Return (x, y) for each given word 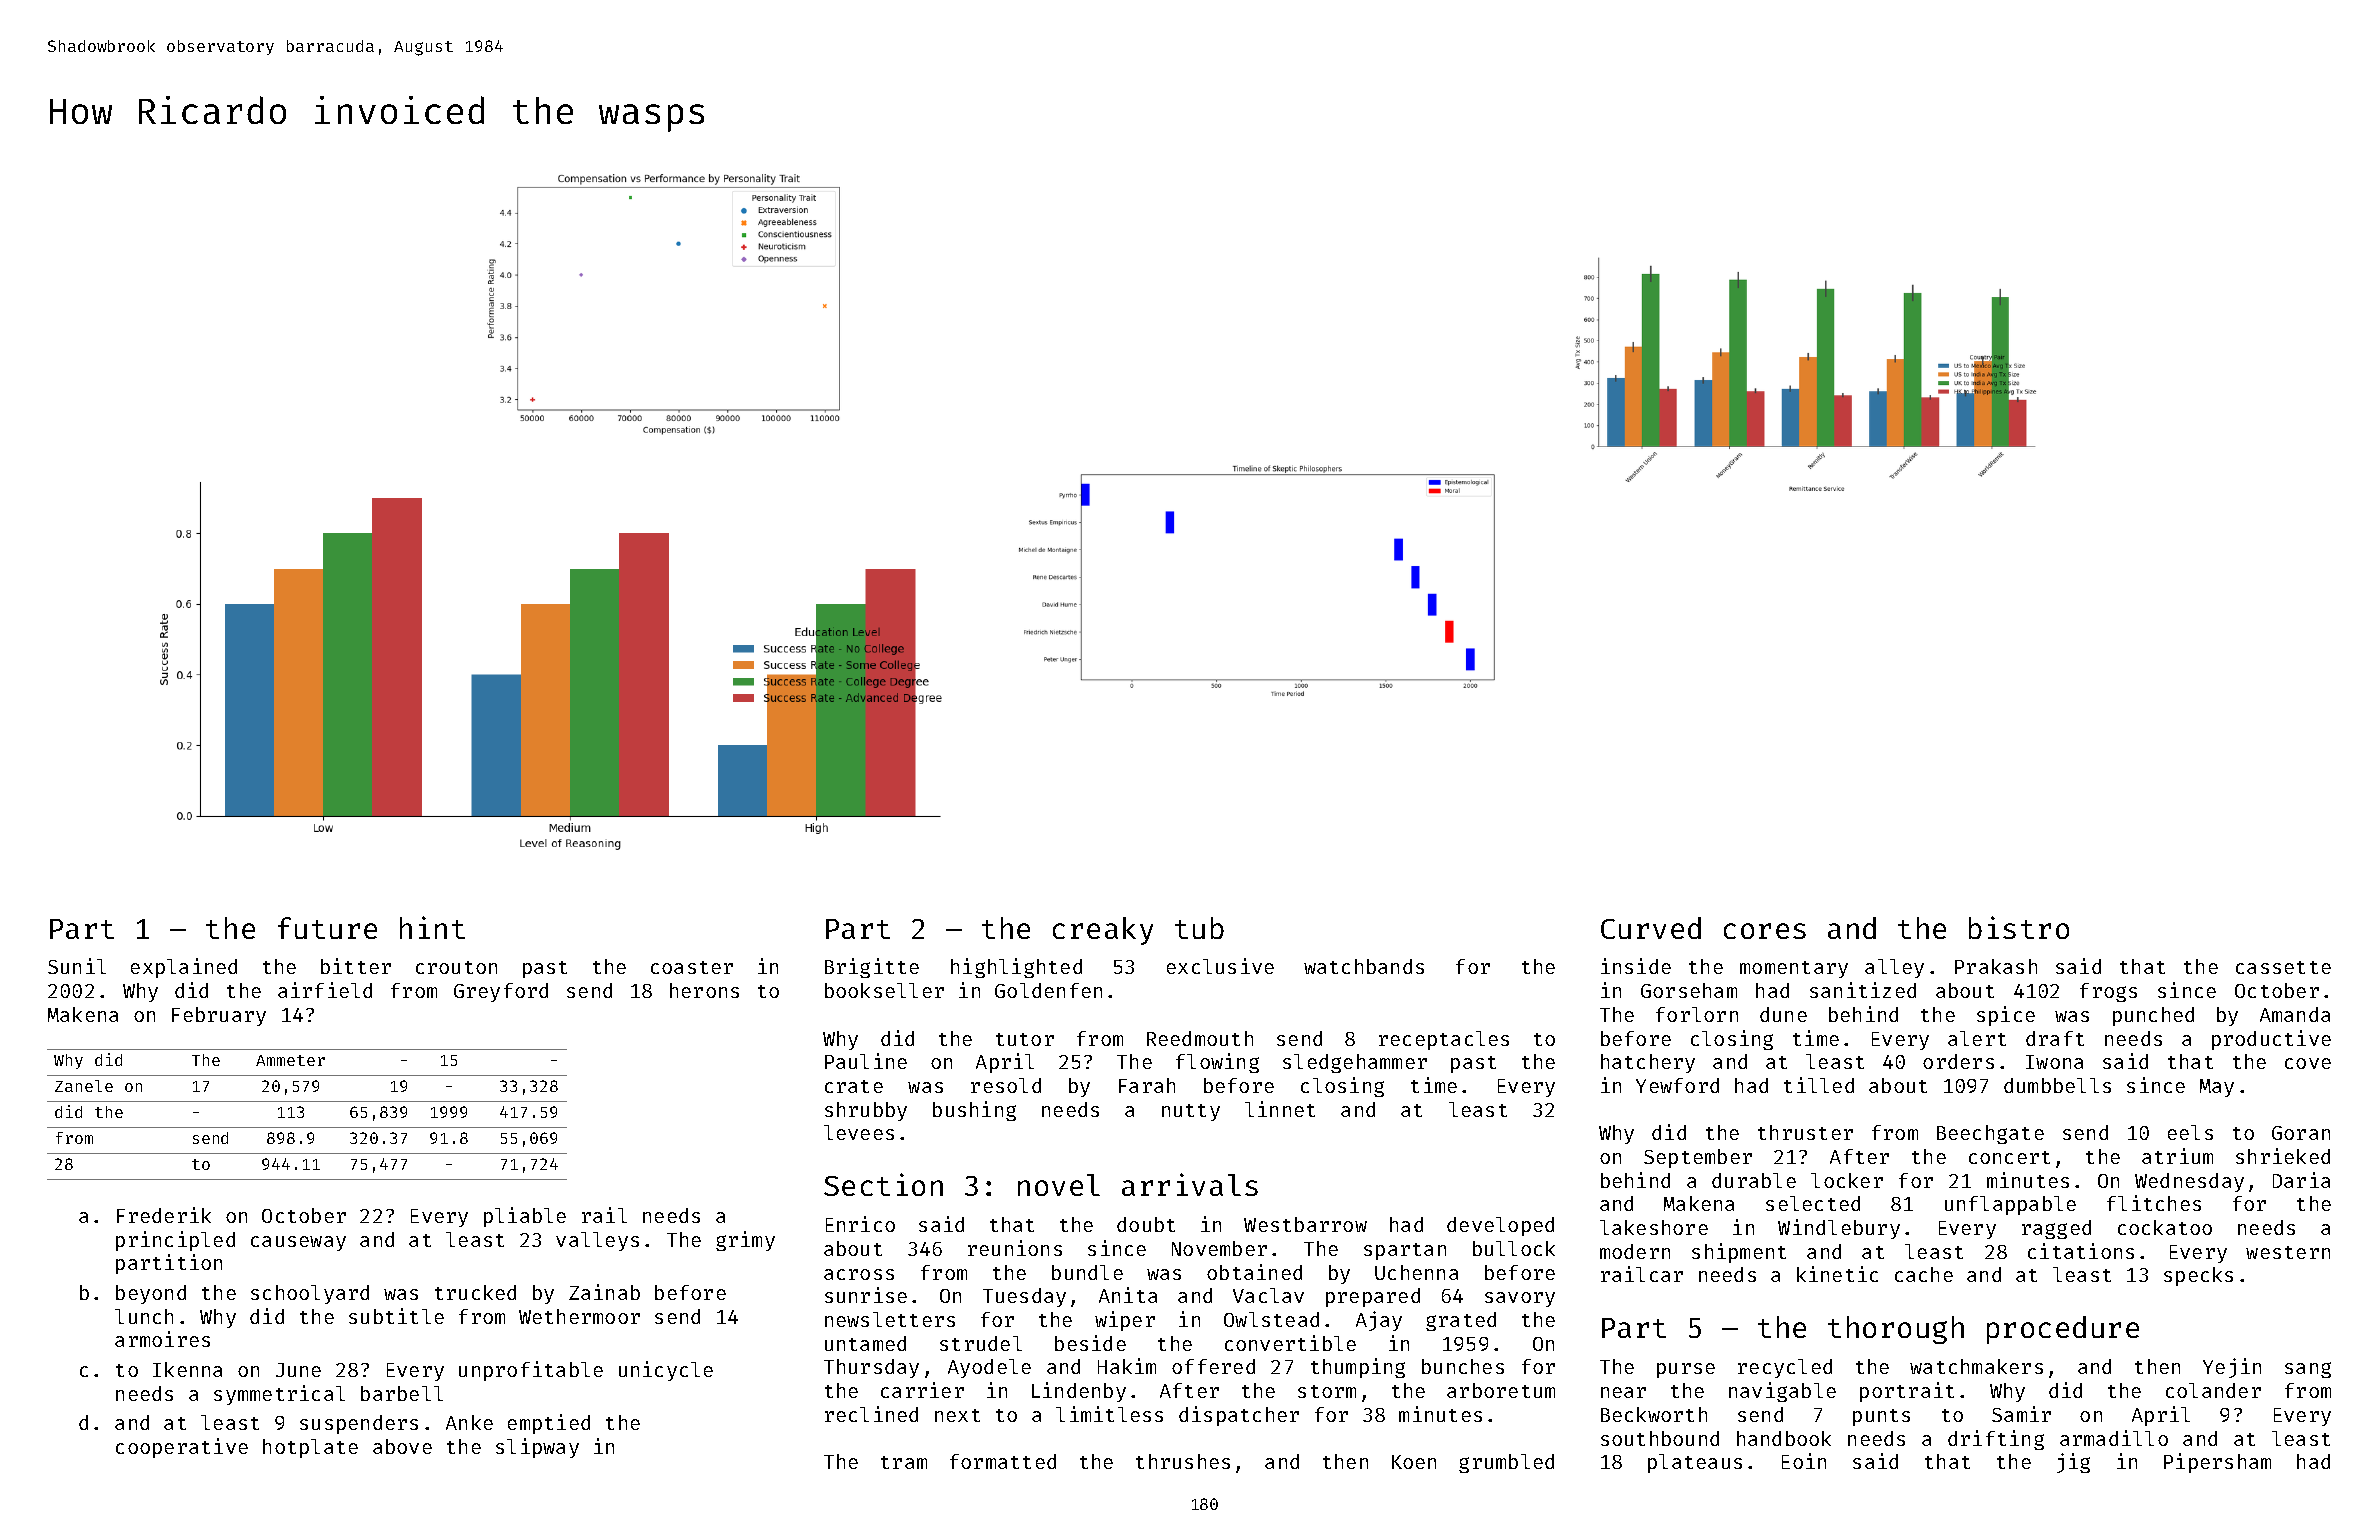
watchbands (1364, 966)
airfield (325, 990)
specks (2198, 1276)
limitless (1109, 1414)
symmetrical (279, 1395)
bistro (2019, 927)
